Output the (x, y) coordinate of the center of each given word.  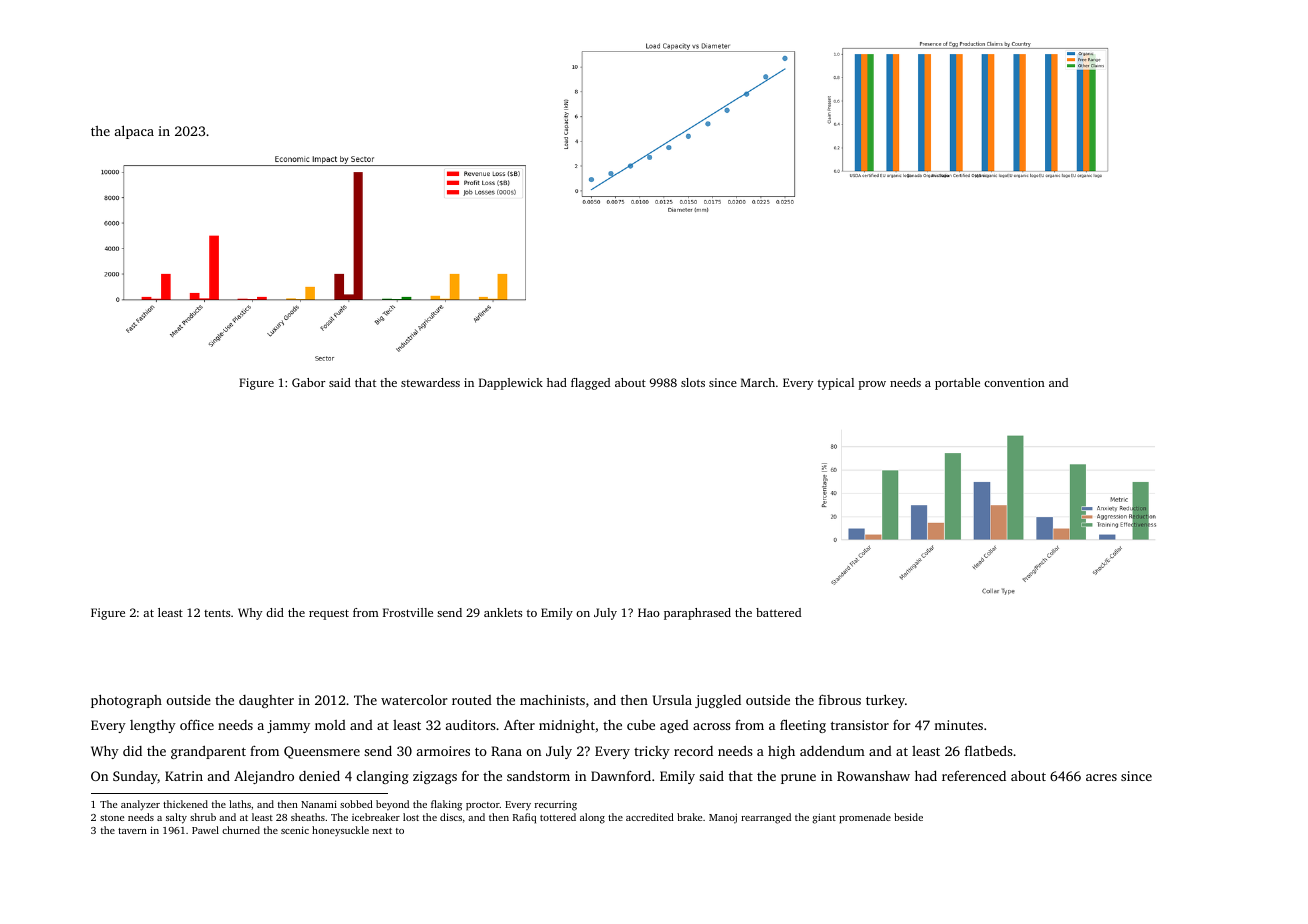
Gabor (308, 382)
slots (693, 382)
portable (957, 384)
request (329, 614)
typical (836, 384)
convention (1014, 382)
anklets (503, 612)
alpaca (134, 132)
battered (778, 612)
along (592, 818)
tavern (132, 831)
